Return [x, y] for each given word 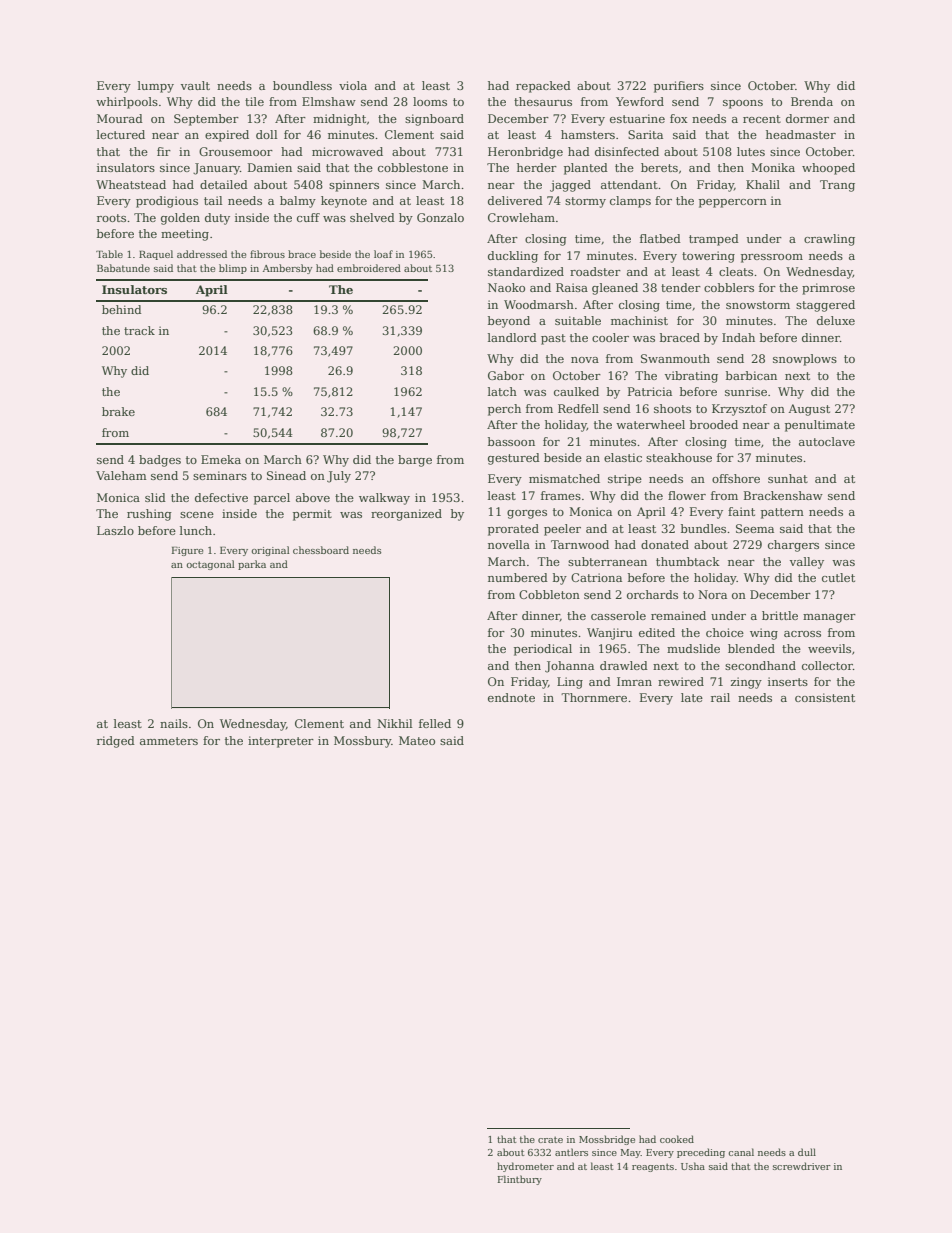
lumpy [156, 87]
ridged [116, 742]
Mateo [417, 740]
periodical [543, 650]
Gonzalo [440, 217]
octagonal [210, 565]
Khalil [763, 184]
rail [720, 697]
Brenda [812, 101]
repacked [543, 87]
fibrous [267, 254]
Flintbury [520, 1180]
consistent [825, 697]
